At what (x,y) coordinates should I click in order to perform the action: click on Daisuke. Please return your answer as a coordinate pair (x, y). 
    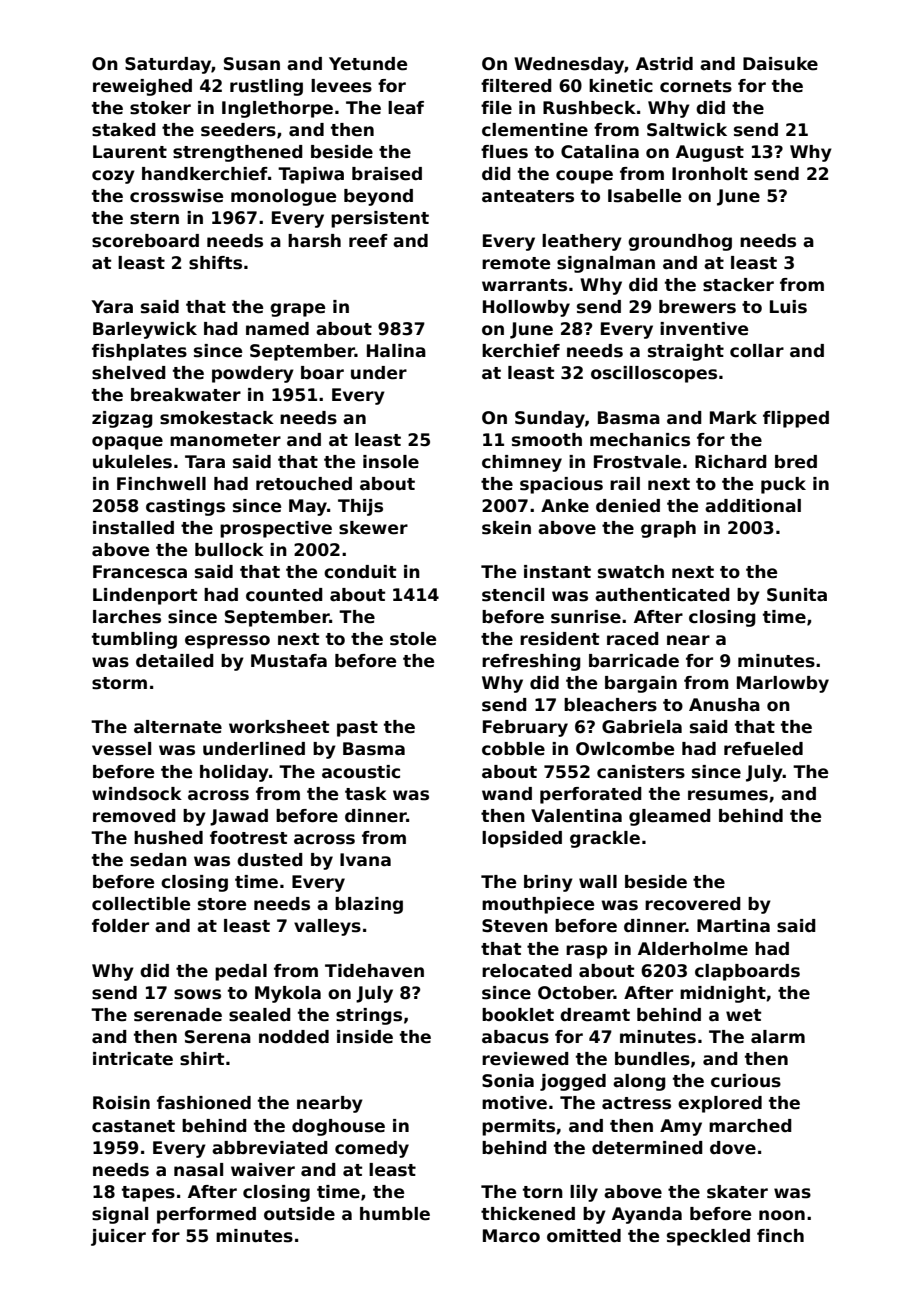
    Looking at the image, I should click on (780, 64).
